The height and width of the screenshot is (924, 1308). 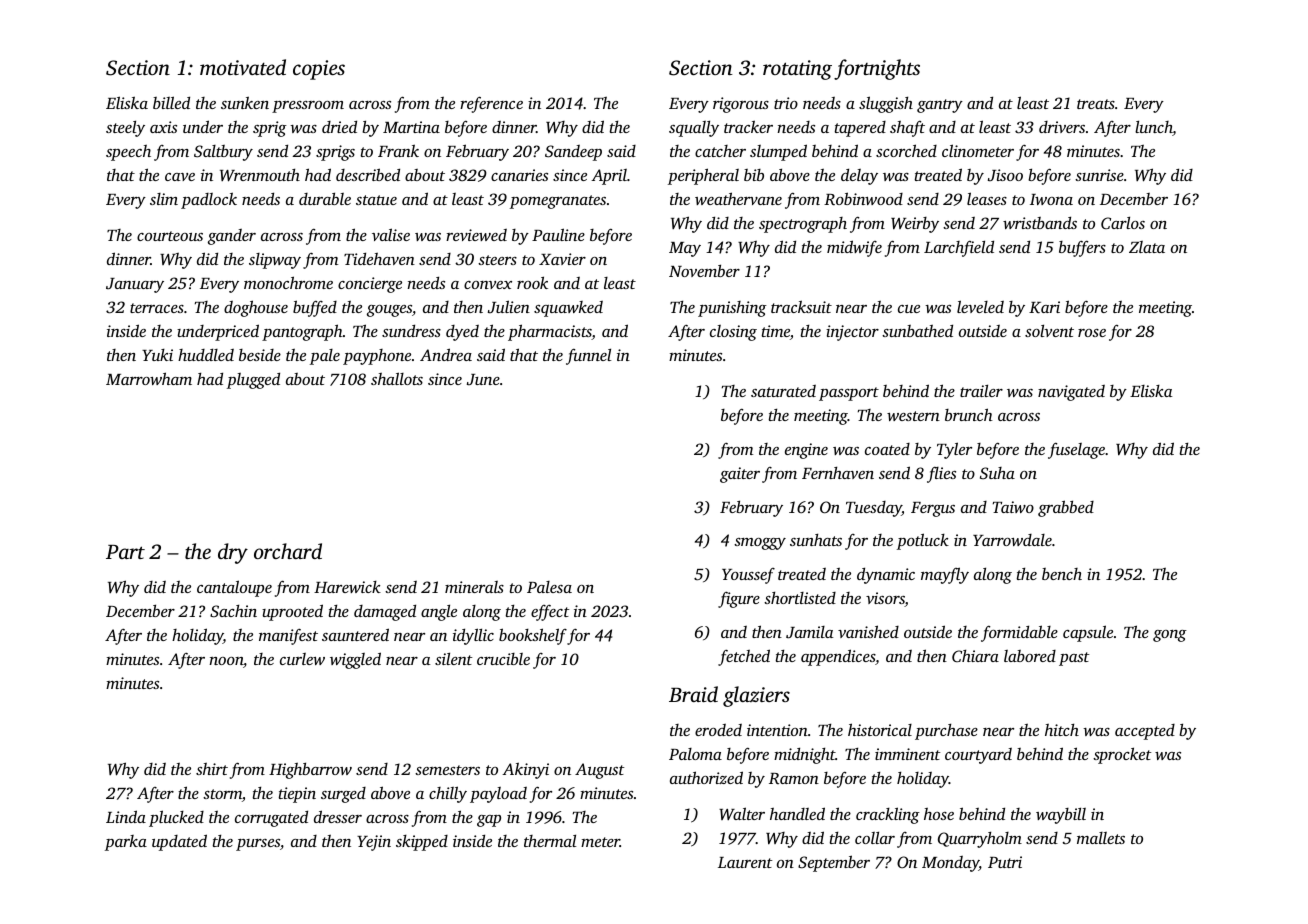 What do you see at coordinates (1154, 128) in the screenshot?
I see `lunch` at bounding box center [1154, 128].
